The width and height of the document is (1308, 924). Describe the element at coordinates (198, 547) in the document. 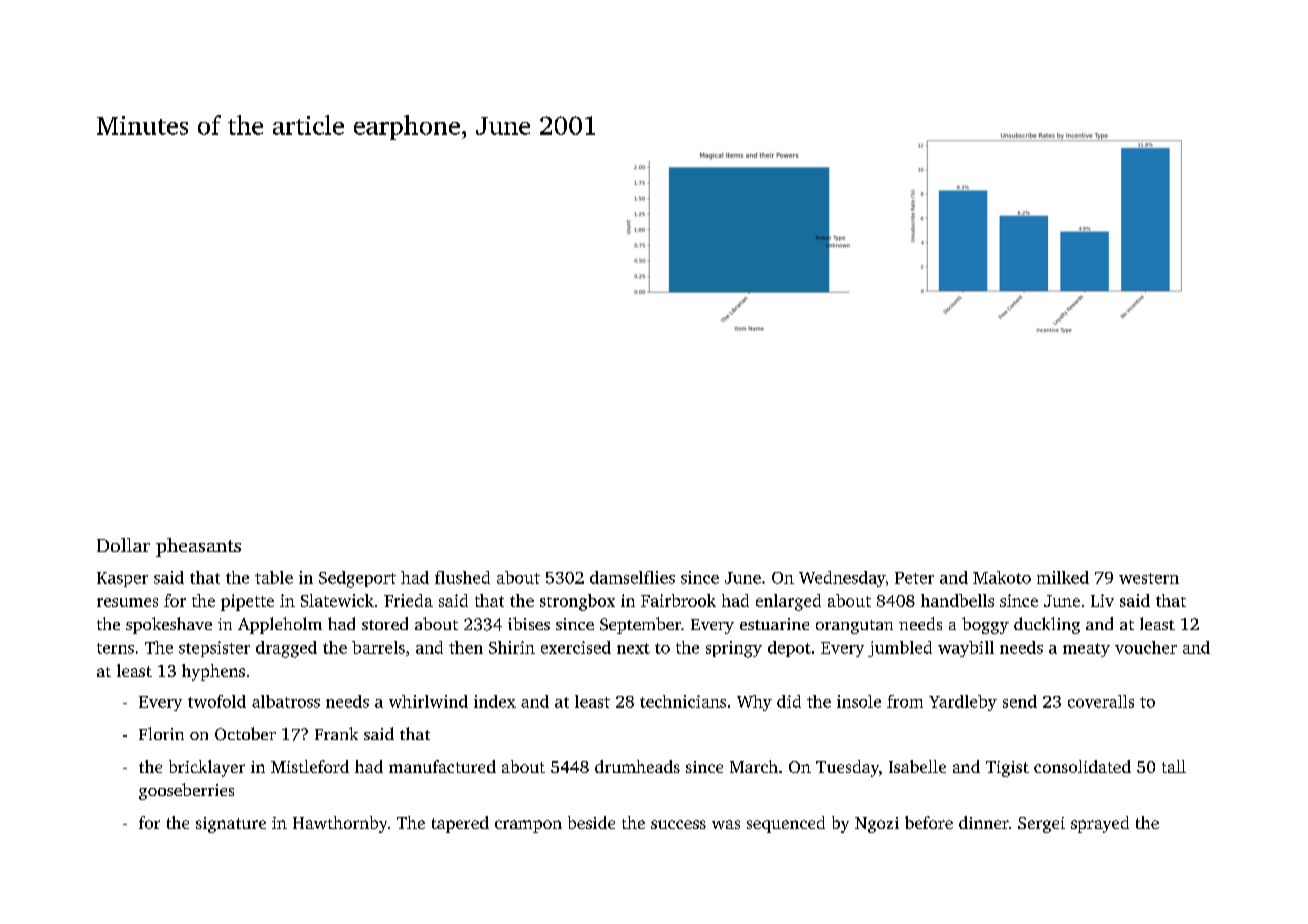

I see `pheasants` at that location.
